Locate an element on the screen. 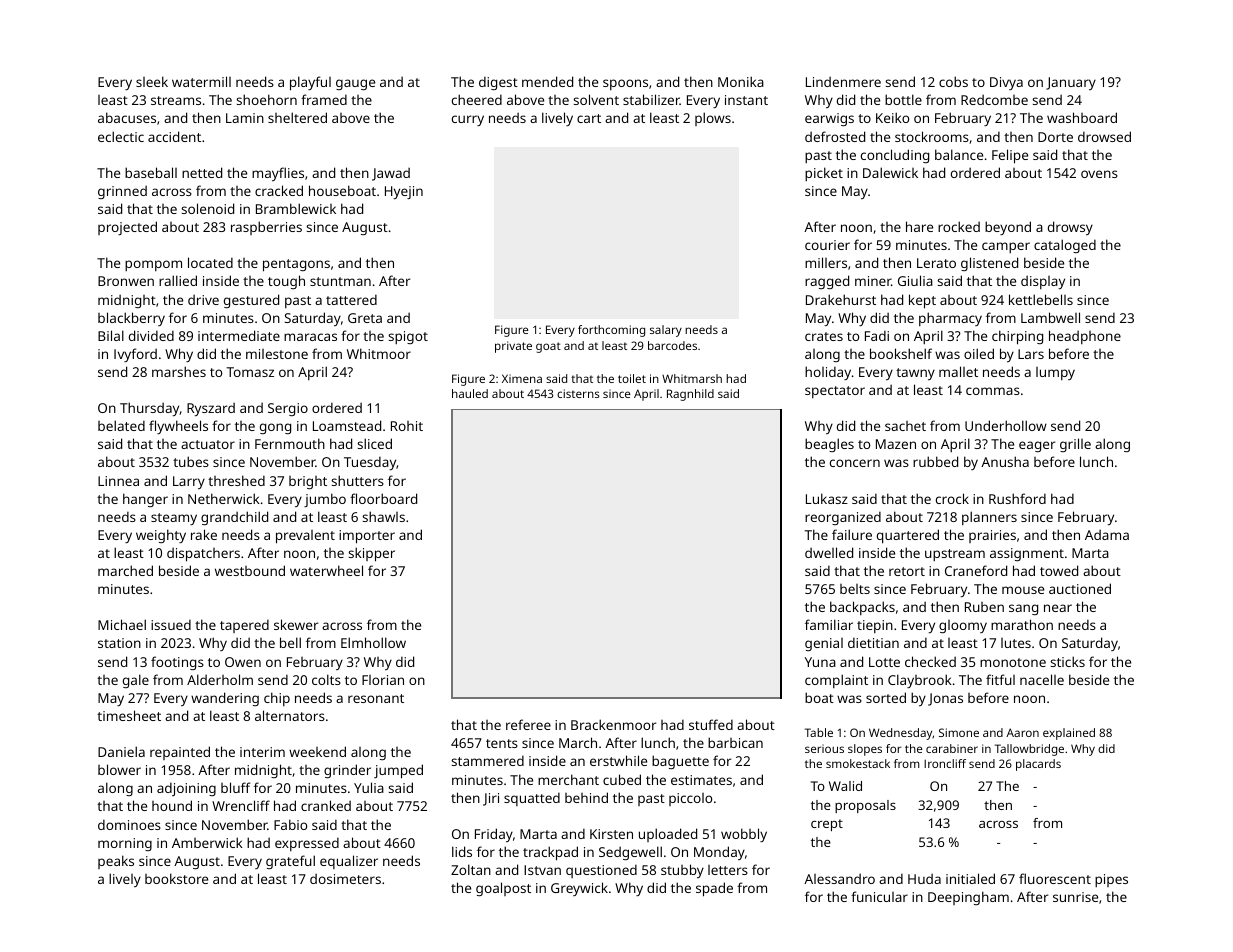 The height and width of the screenshot is (952, 1233). solenoid is located at coordinates (207, 208).
